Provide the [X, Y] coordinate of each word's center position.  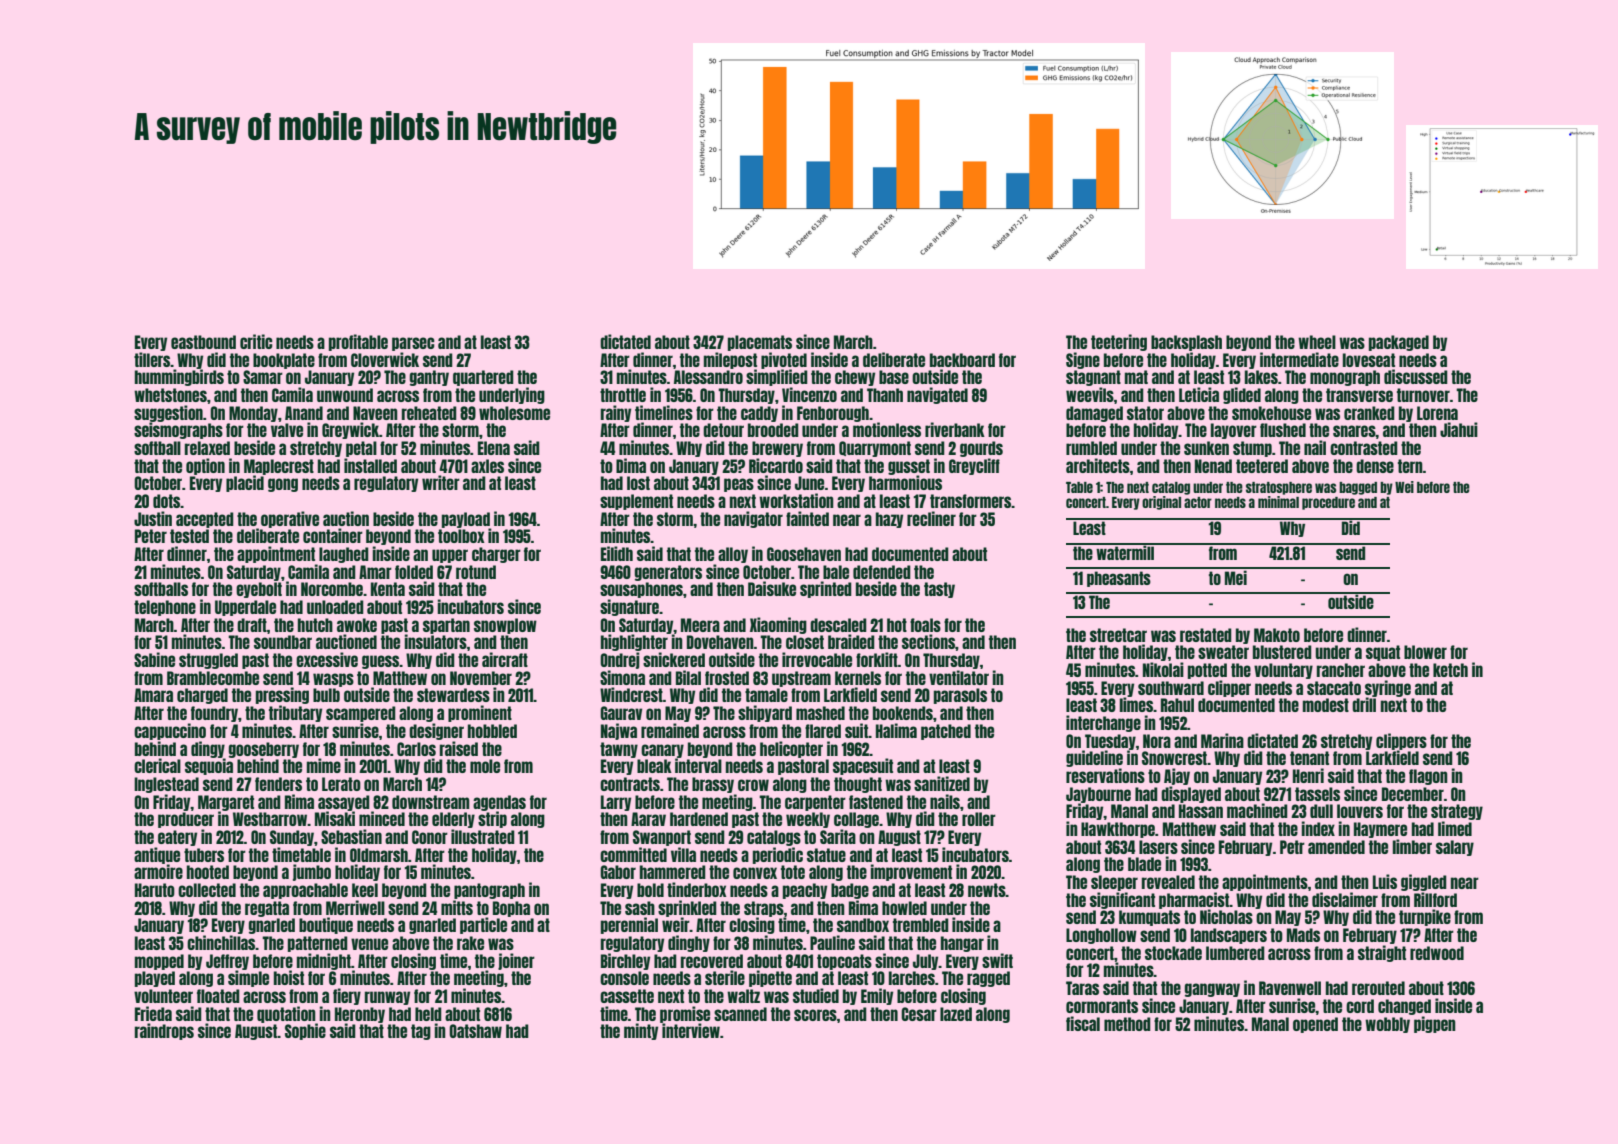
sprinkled [687, 908]
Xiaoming [778, 625]
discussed [1416, 376]
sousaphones [641, 590]
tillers [152, 359]
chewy [855, 378]
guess [381, 662]
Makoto [1277, 635]
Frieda [153, 1013]
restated [1206, 635]
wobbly [1387, 1025]
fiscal [1083, 1023]
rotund [476, 572]
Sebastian [351, 836]
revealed [1168, 882]
